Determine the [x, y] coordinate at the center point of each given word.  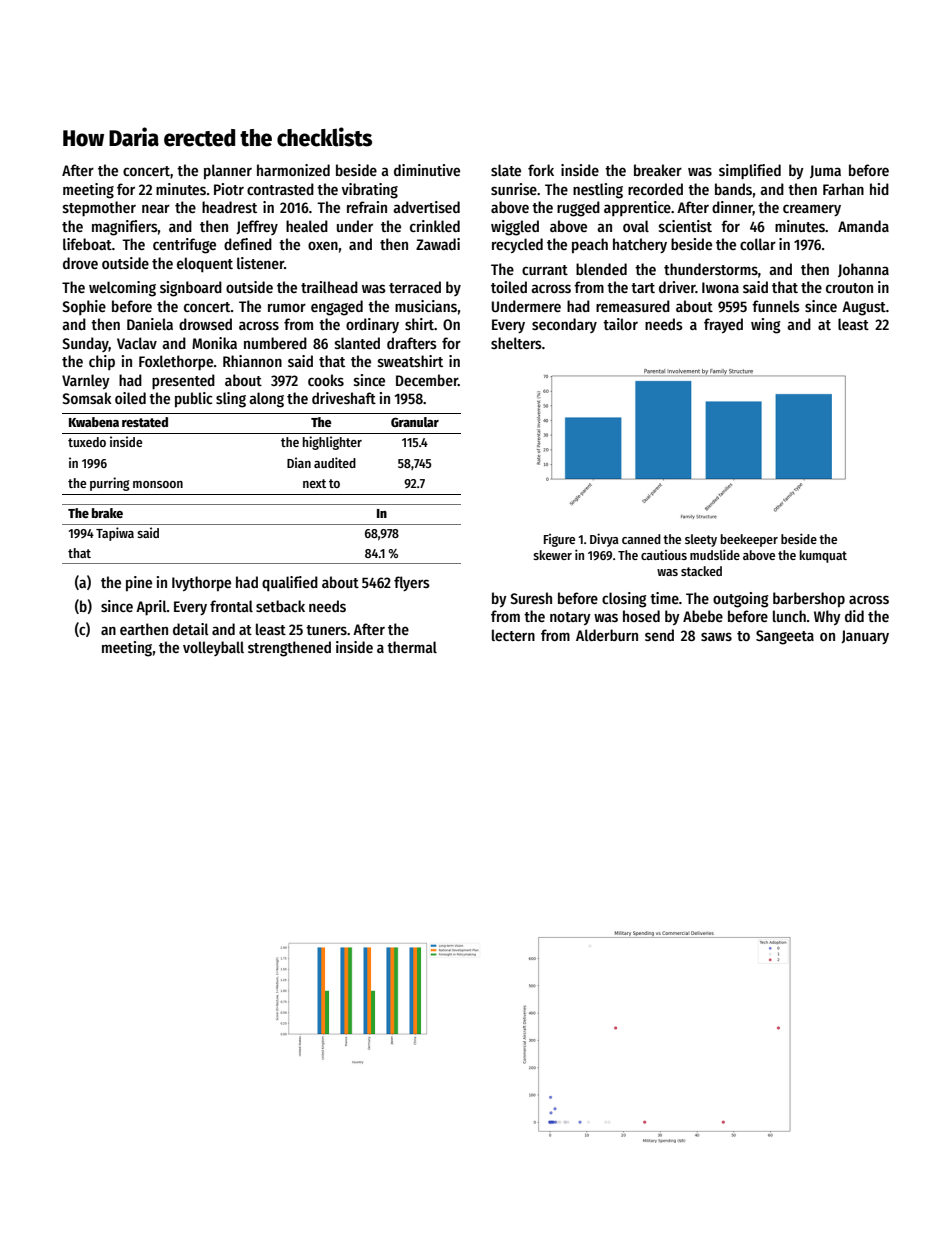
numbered [275, 343]
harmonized [293, 170]
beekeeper [749, 540]
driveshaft [344, 398]
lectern [513, 635]
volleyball [213, 648]
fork [541, 170]
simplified [750, 172]
